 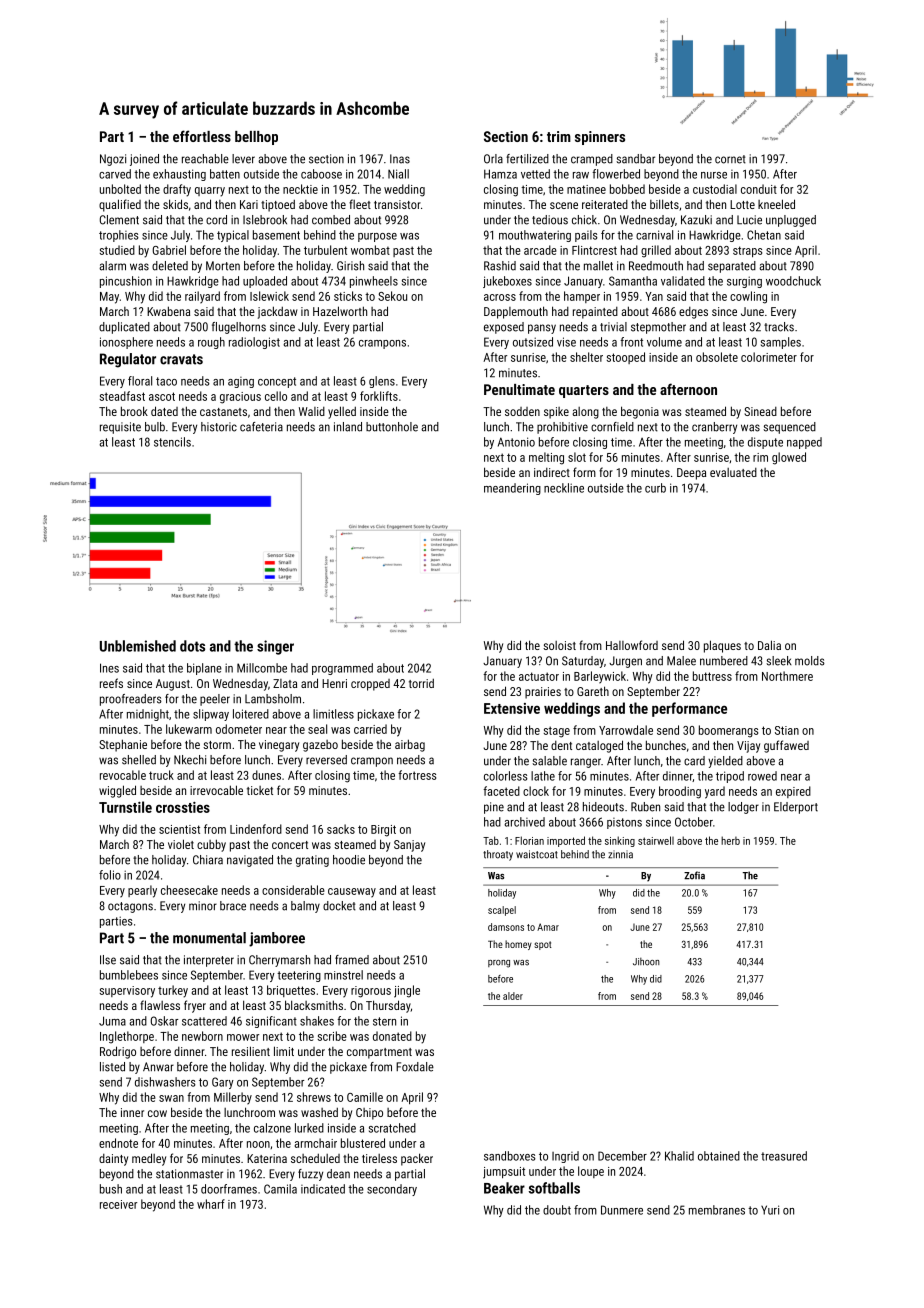 I want to click on Khalid, so click(x=679, y=1156).
